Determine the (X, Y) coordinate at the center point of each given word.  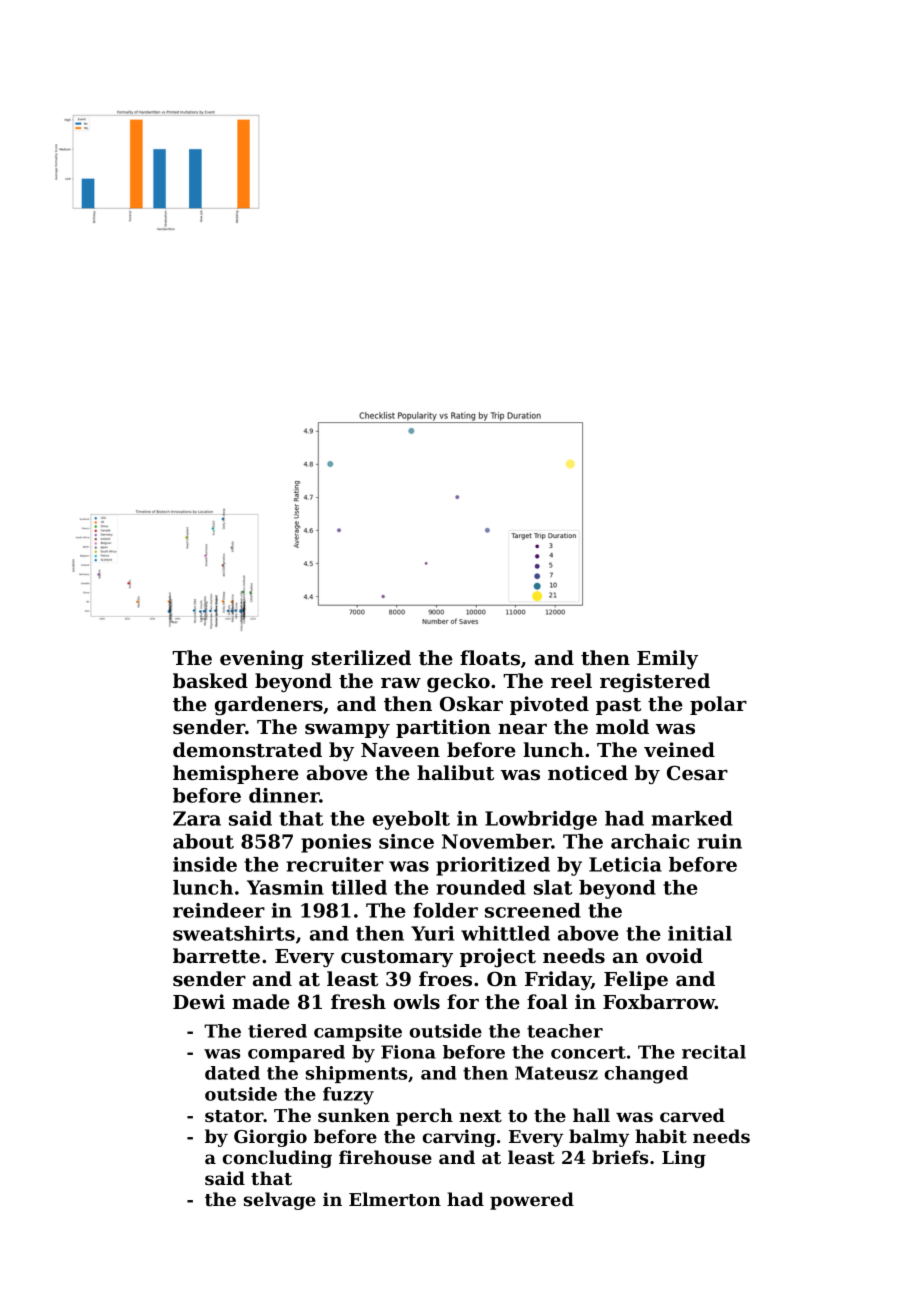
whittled (505, 933)
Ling (684, 1159)
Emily (667, 660)
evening (262, 660)
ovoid (674, 955)
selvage (280, 1201)
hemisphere (236, 774)
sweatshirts (234, 933)
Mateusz (556, 1073)
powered (532, 1201)
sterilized (361, 658)
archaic (650, 841)
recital (714, 1052)
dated (232, 1073)
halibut (455, 773)
